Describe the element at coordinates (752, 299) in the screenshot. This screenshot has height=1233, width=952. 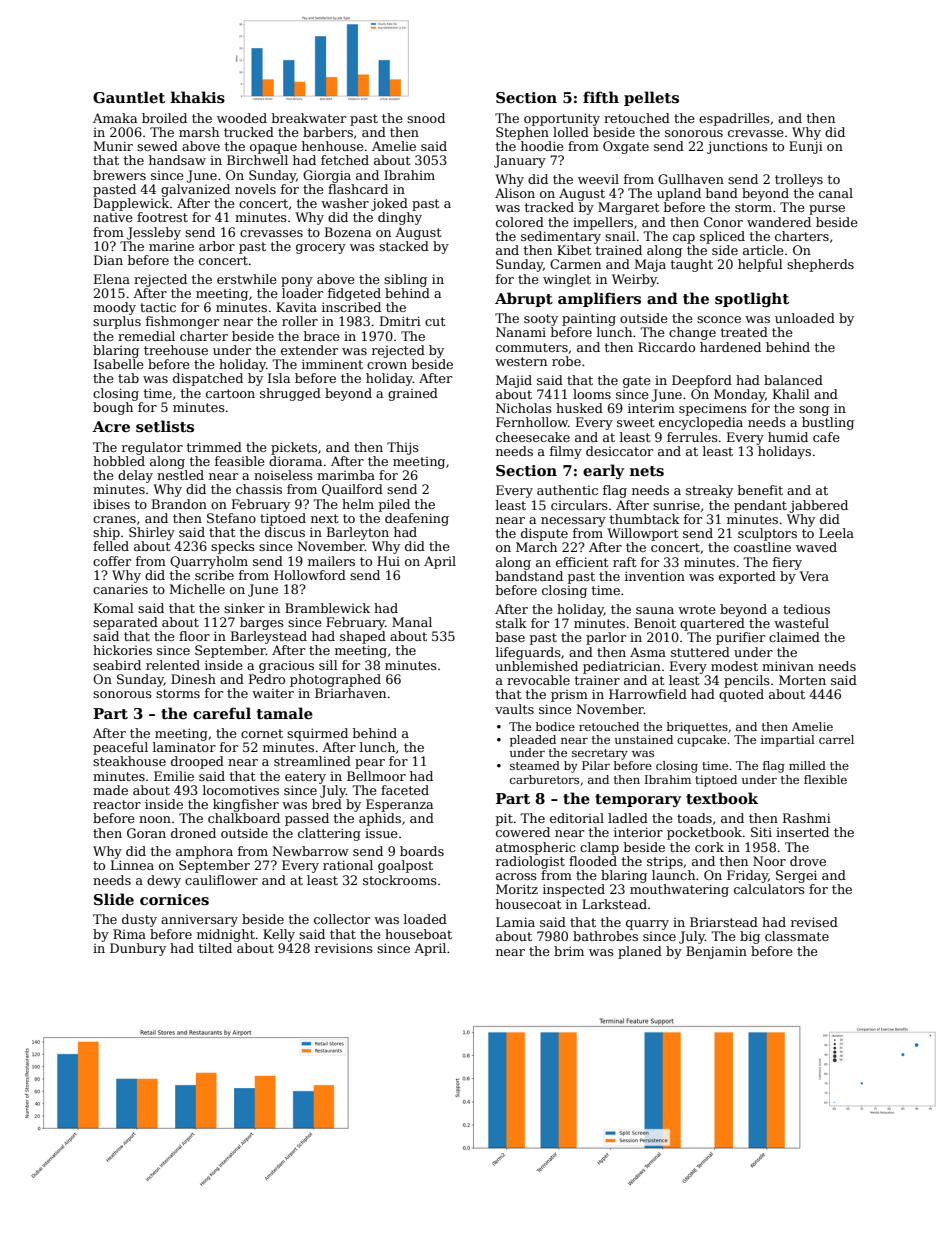
I see `spotlight` at that location.
